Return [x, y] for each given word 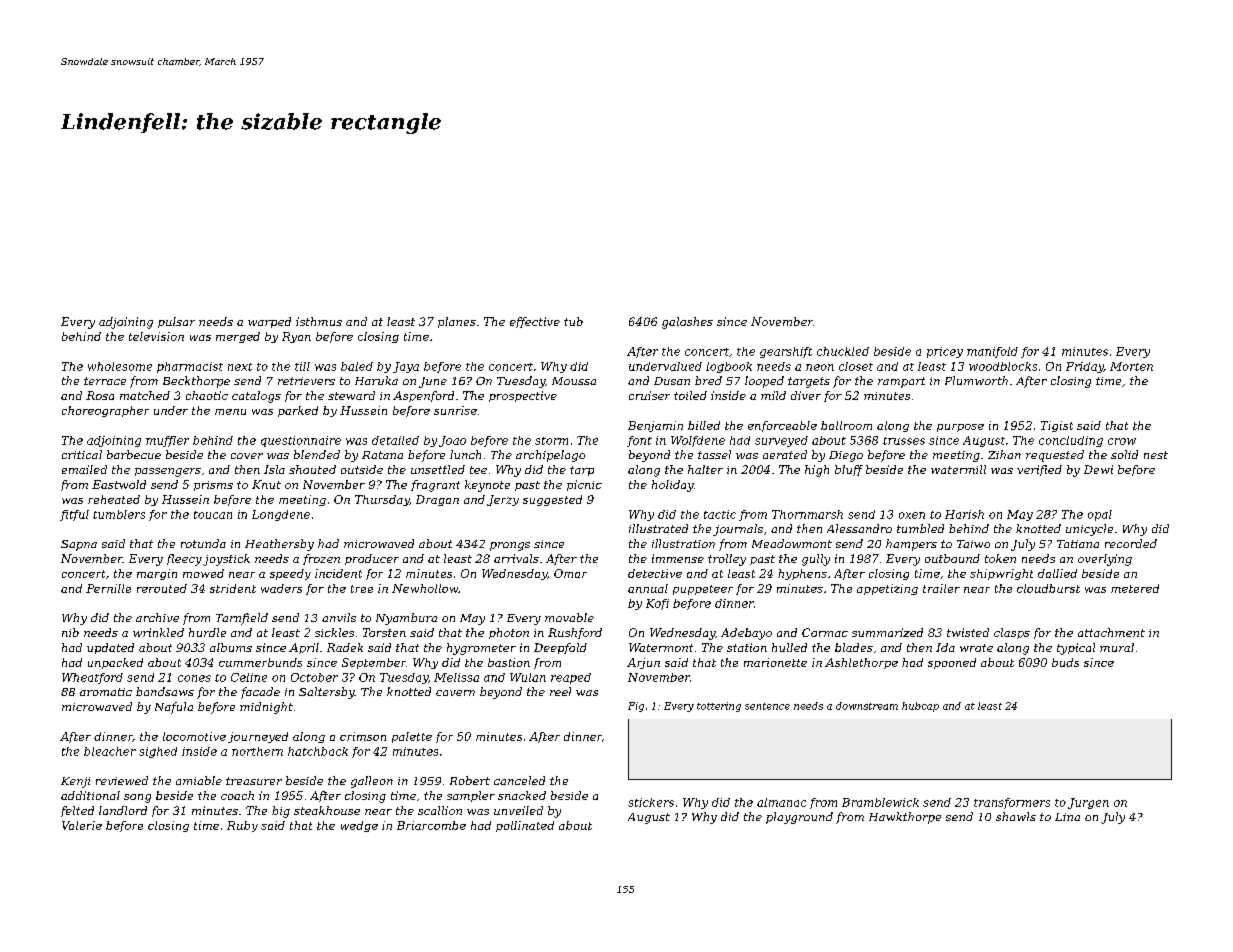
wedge [359, 826]
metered [1135, 588]
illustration [683, 543]
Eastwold [119, 484]
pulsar [176, 322]
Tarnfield [242, 619]
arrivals [516, 558]
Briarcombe [431, 825]
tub [573, 321]
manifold [992, 352]
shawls [1016, 816]
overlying [1105, 560]
